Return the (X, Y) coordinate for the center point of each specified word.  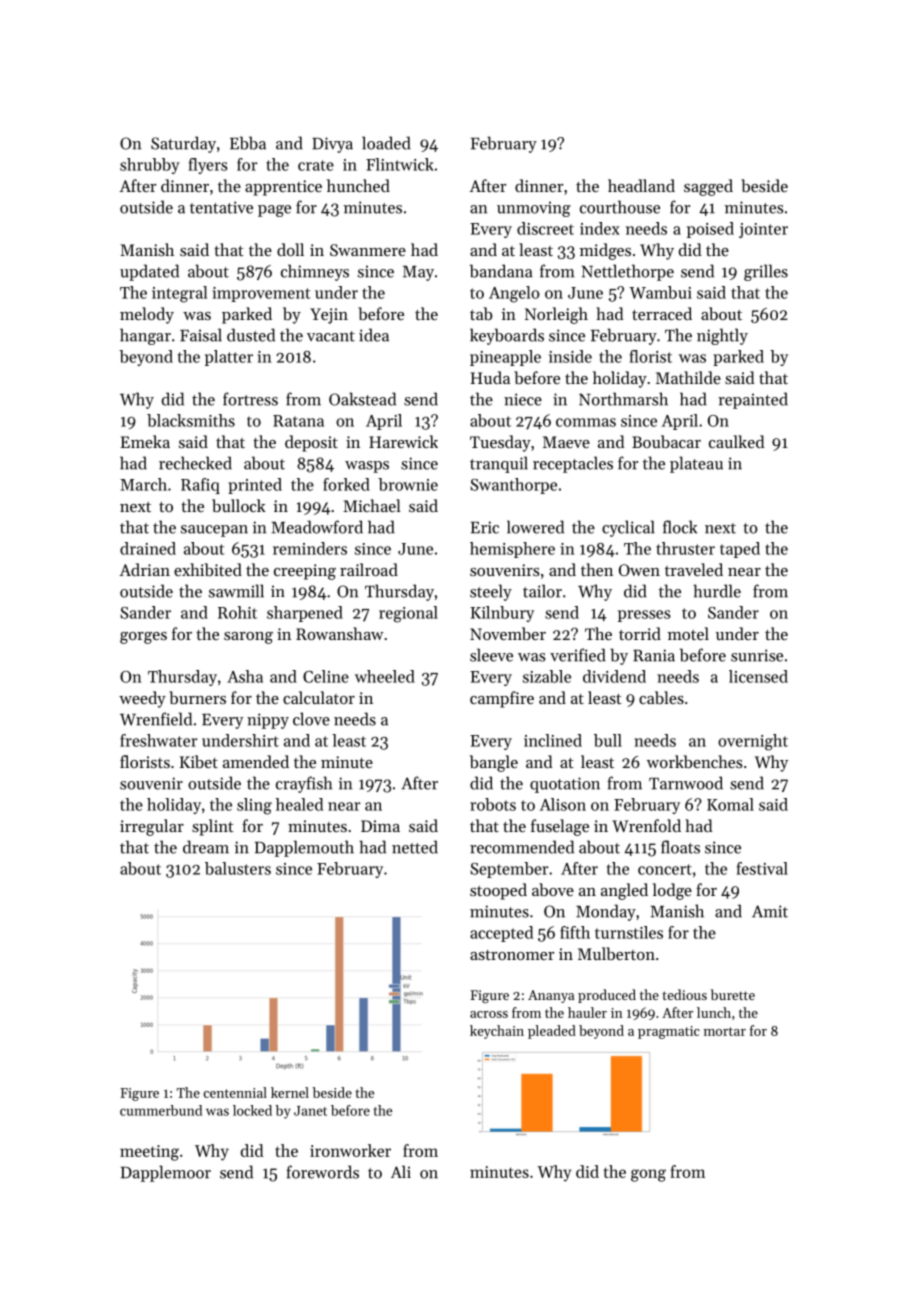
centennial (235, 1092)
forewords (322, 1172)
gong (648, 1175)
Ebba (248, 143)
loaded (386, 143)
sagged (708, 187)
